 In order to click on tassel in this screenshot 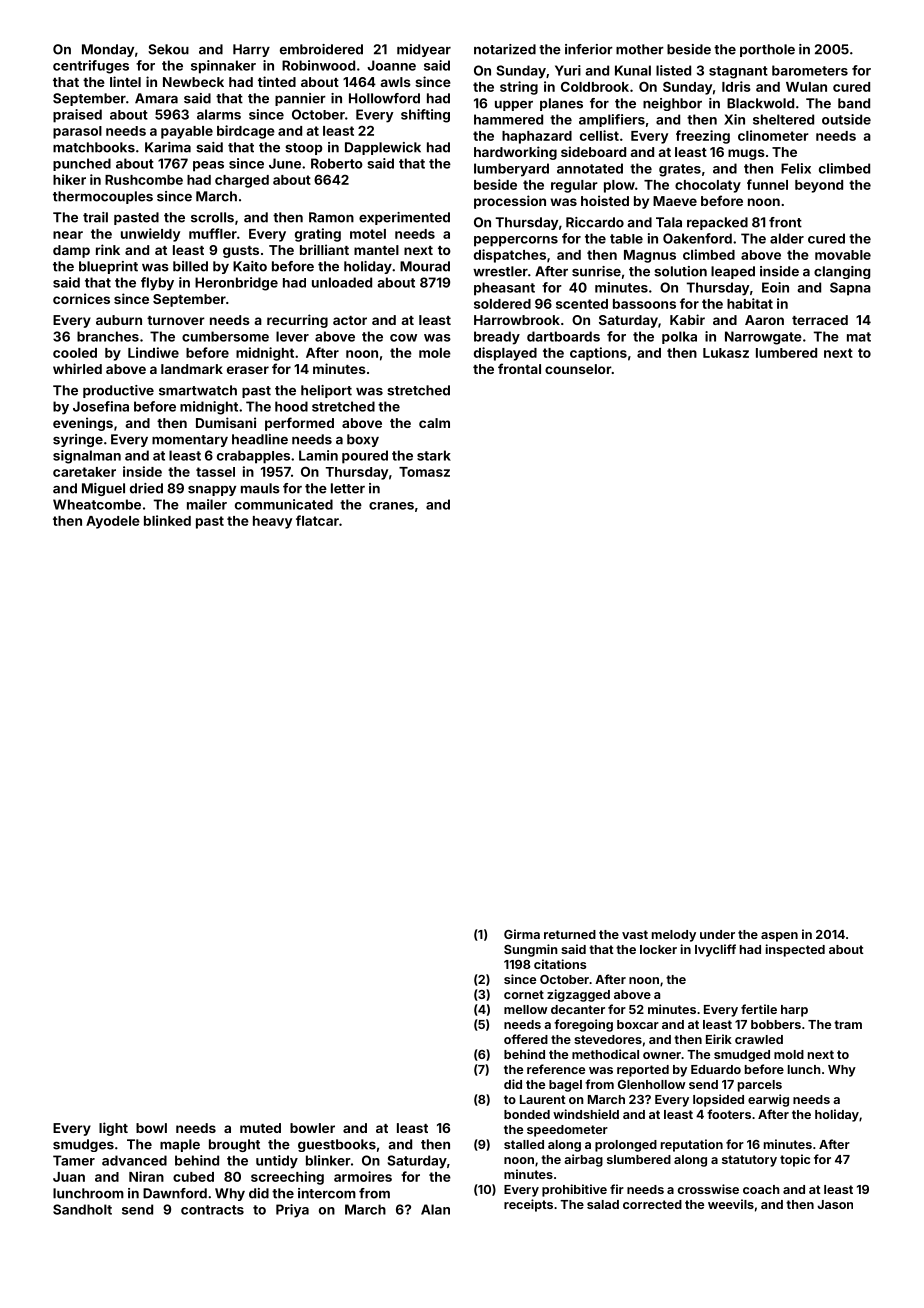, I will do `click(215, 472)`.
